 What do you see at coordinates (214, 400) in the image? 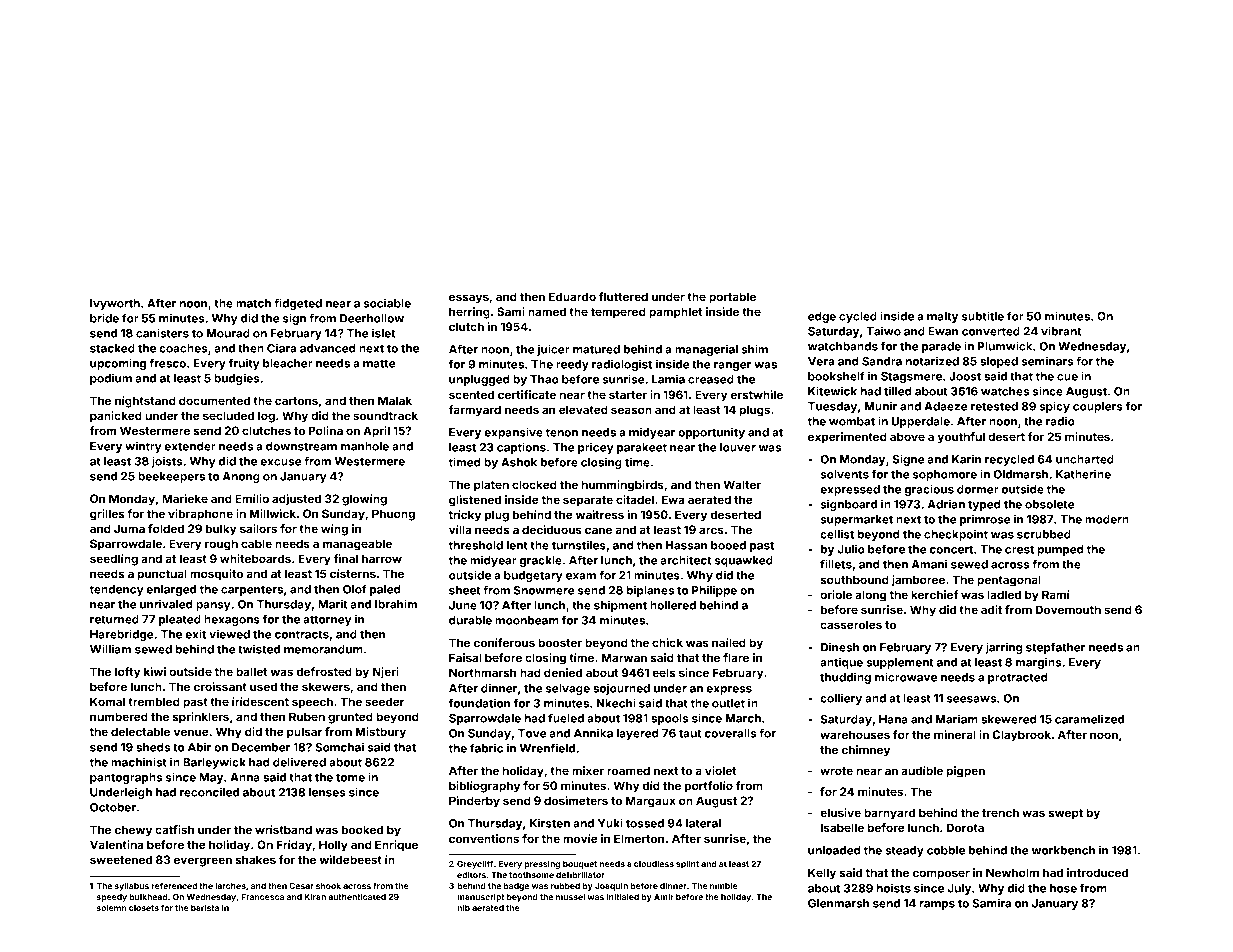
I see `documented` at bounding box center [214, 400].
